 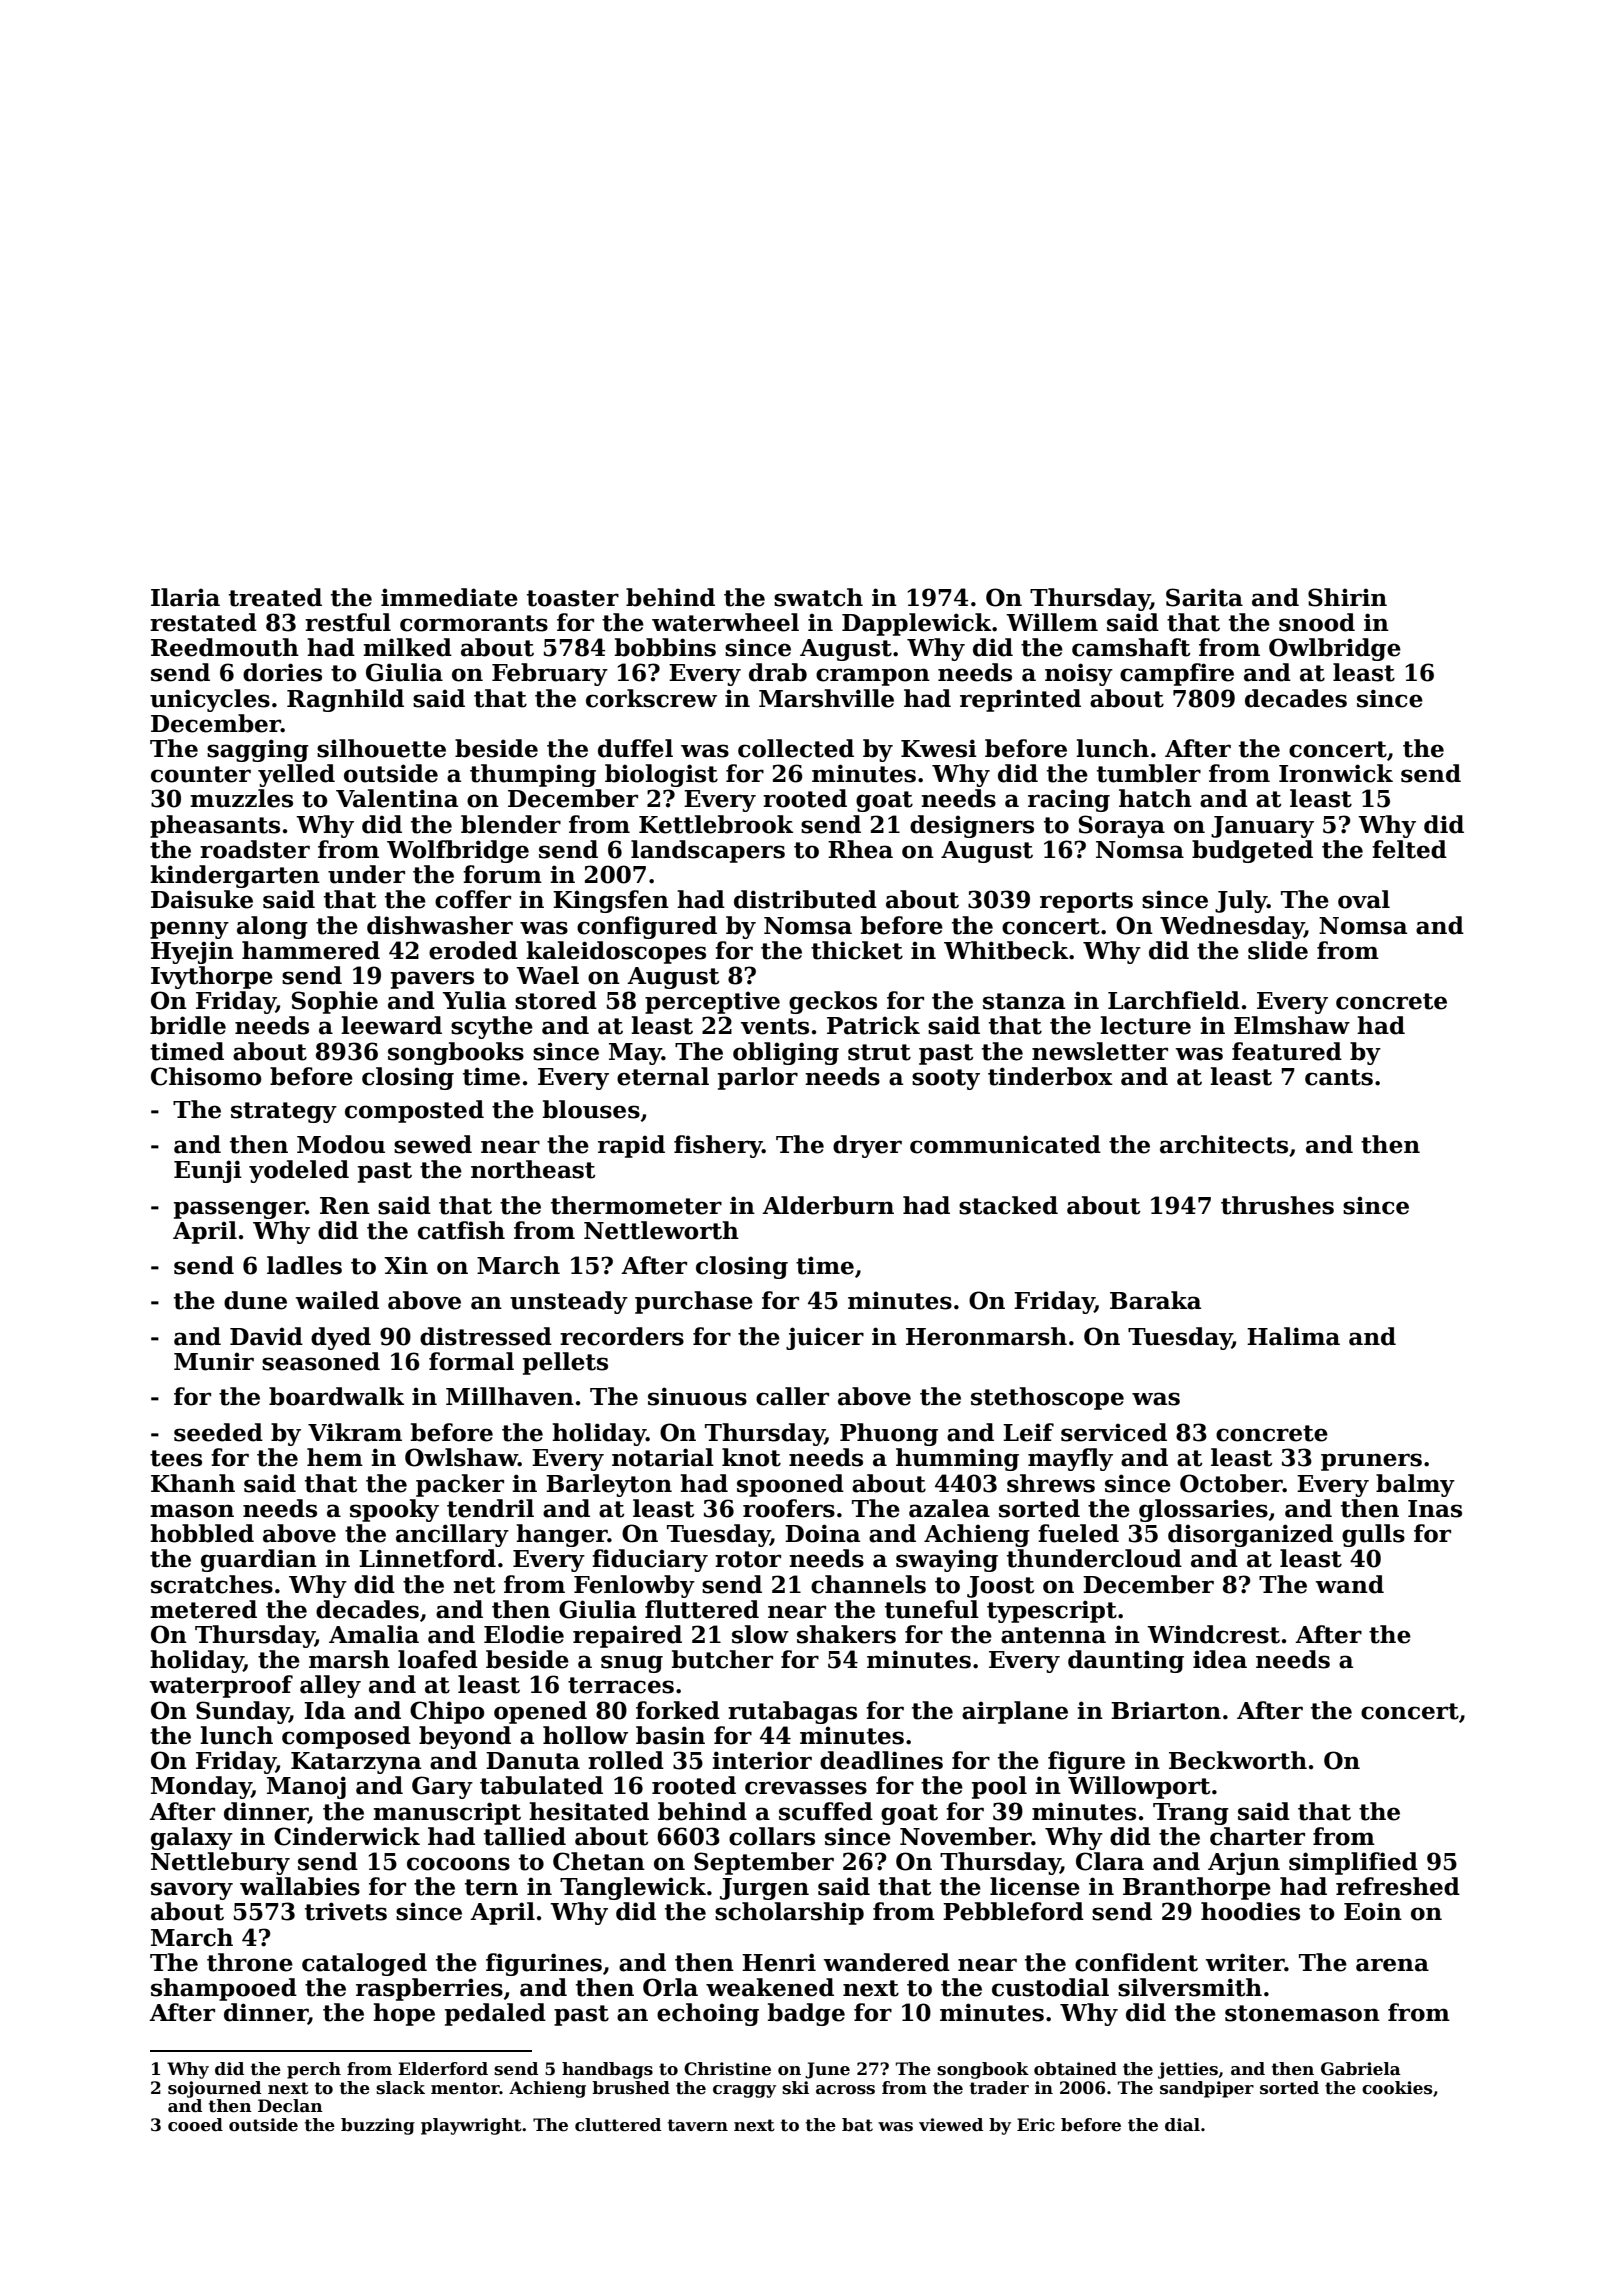 I want to click on caller, so click(x=792, y=1396).
